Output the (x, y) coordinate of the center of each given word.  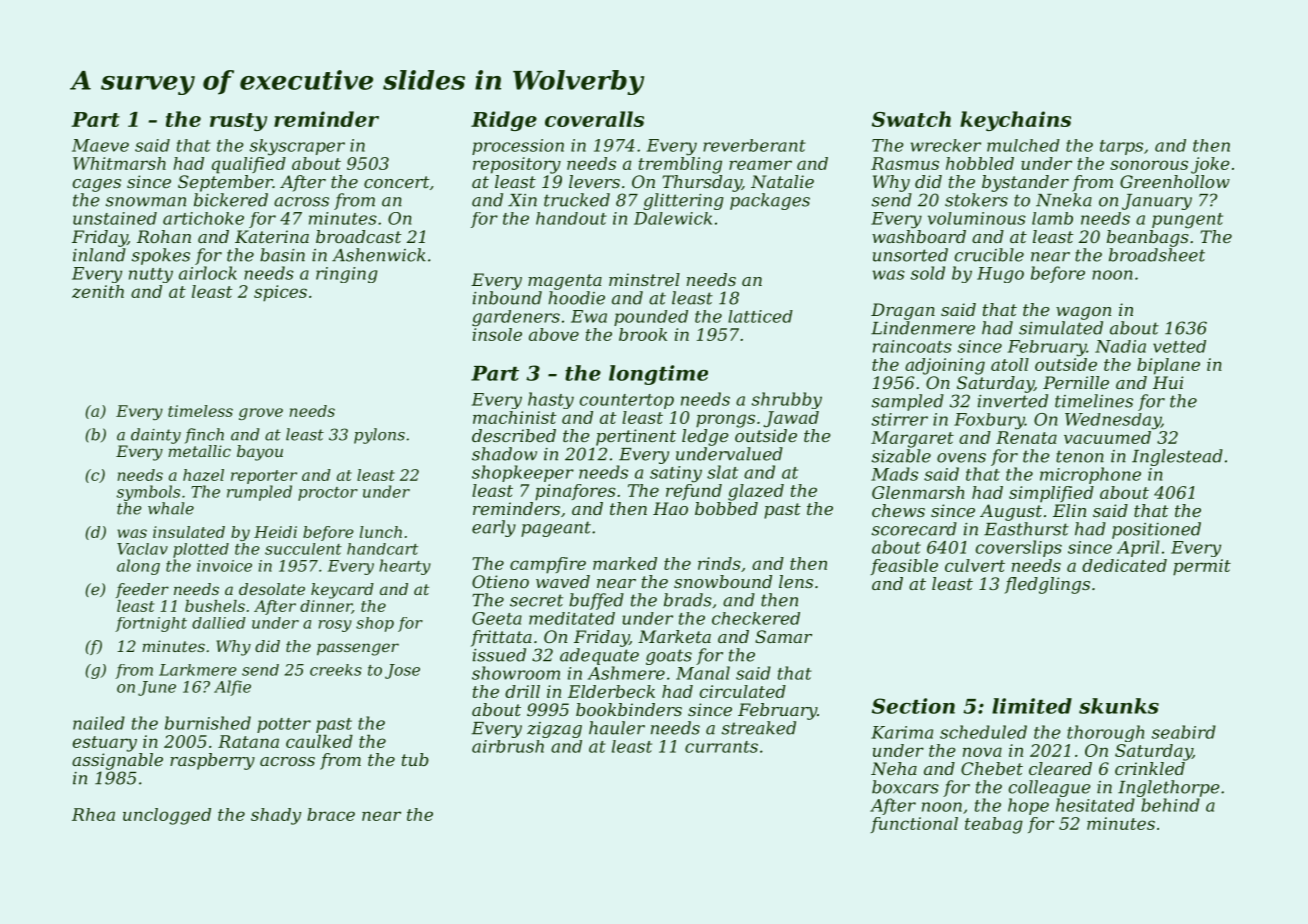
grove (261, 414)
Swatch (911, 119)
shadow (504, 454)
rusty (238, 122)
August (1011, 512)
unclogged (167, 816)
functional (914, 825)
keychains (1015, 121)
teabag (994, 825)
